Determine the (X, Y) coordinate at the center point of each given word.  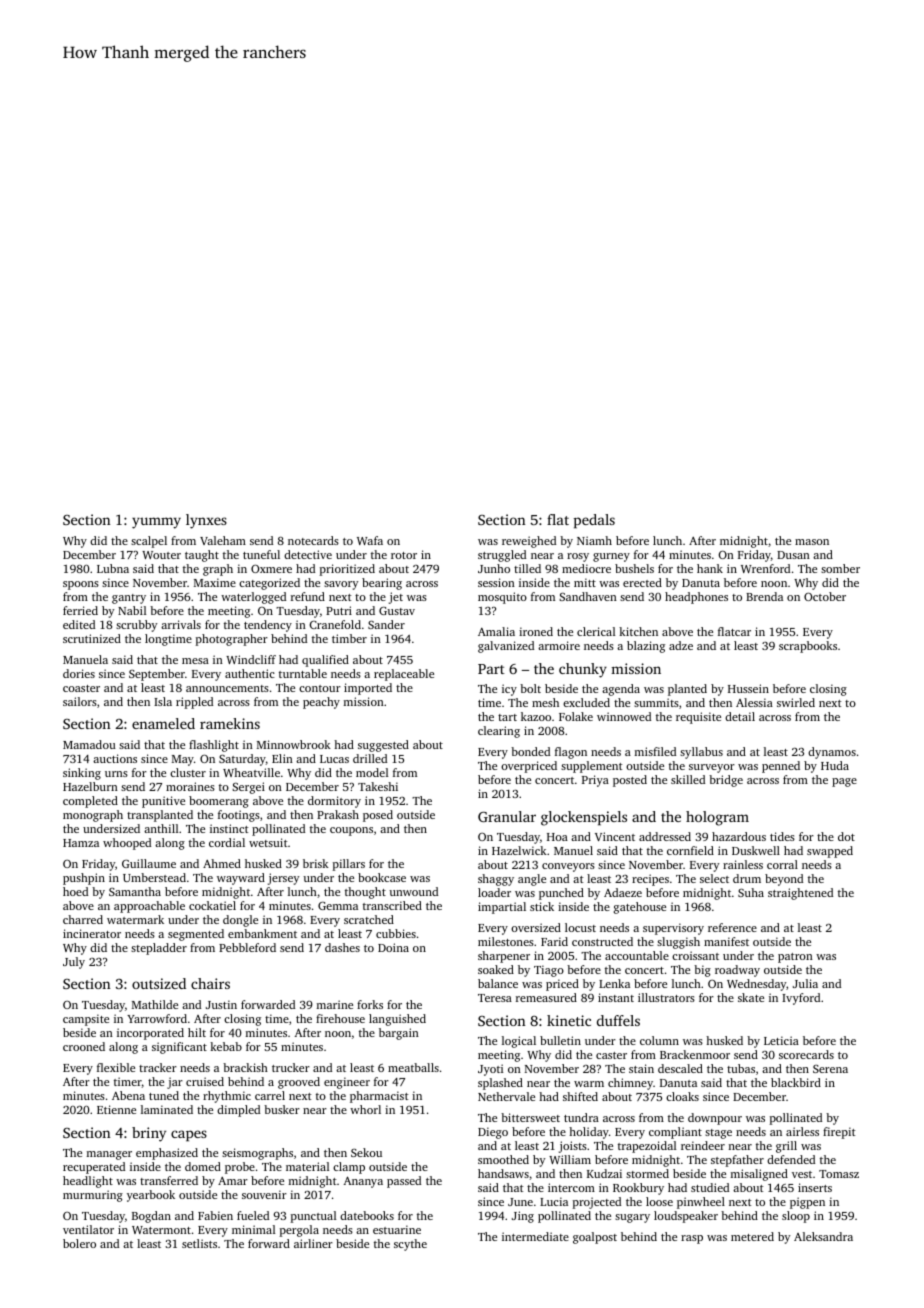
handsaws (503, 1173)
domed (203, 1166)
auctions (115, 758)
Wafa (370, 540)
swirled (796, 702)
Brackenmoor (695, 1054)
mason (812, 542)
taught (202, 556)
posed (378, 816)
